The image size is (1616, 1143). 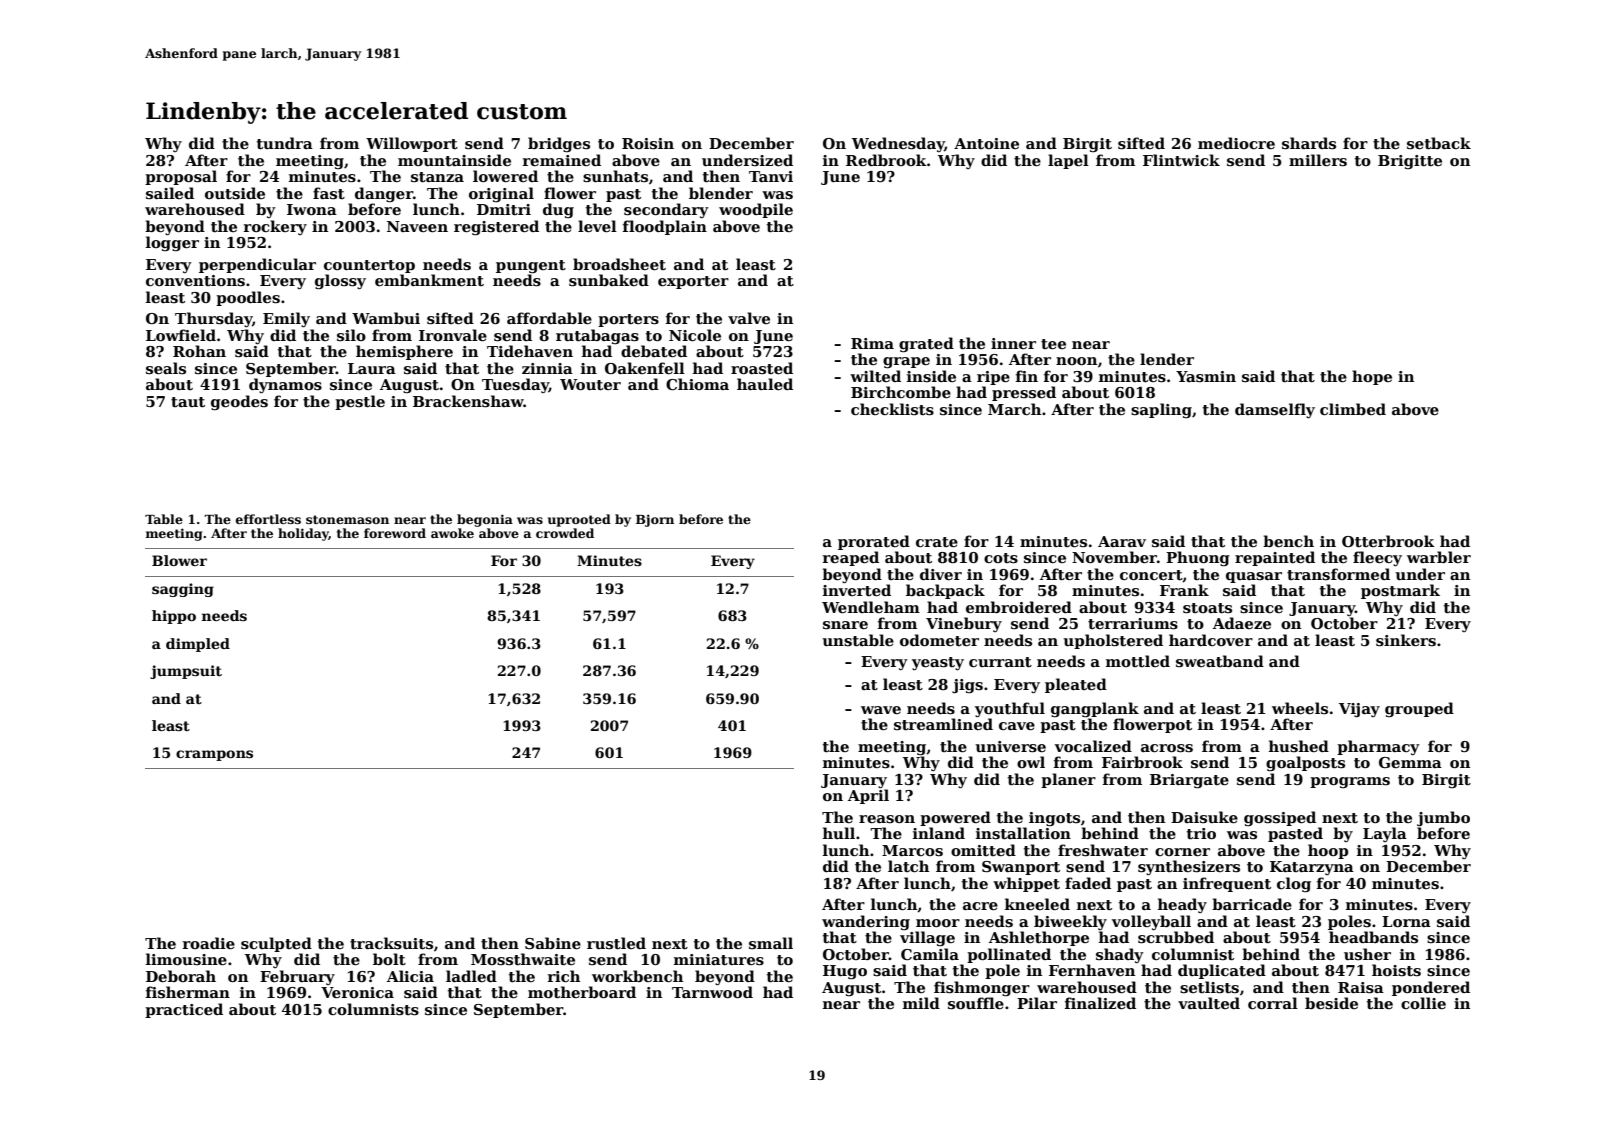 What do you see at coordinates (1406, 640) in the document?
I see `sinkers` at bounding box center [1406, 640].
